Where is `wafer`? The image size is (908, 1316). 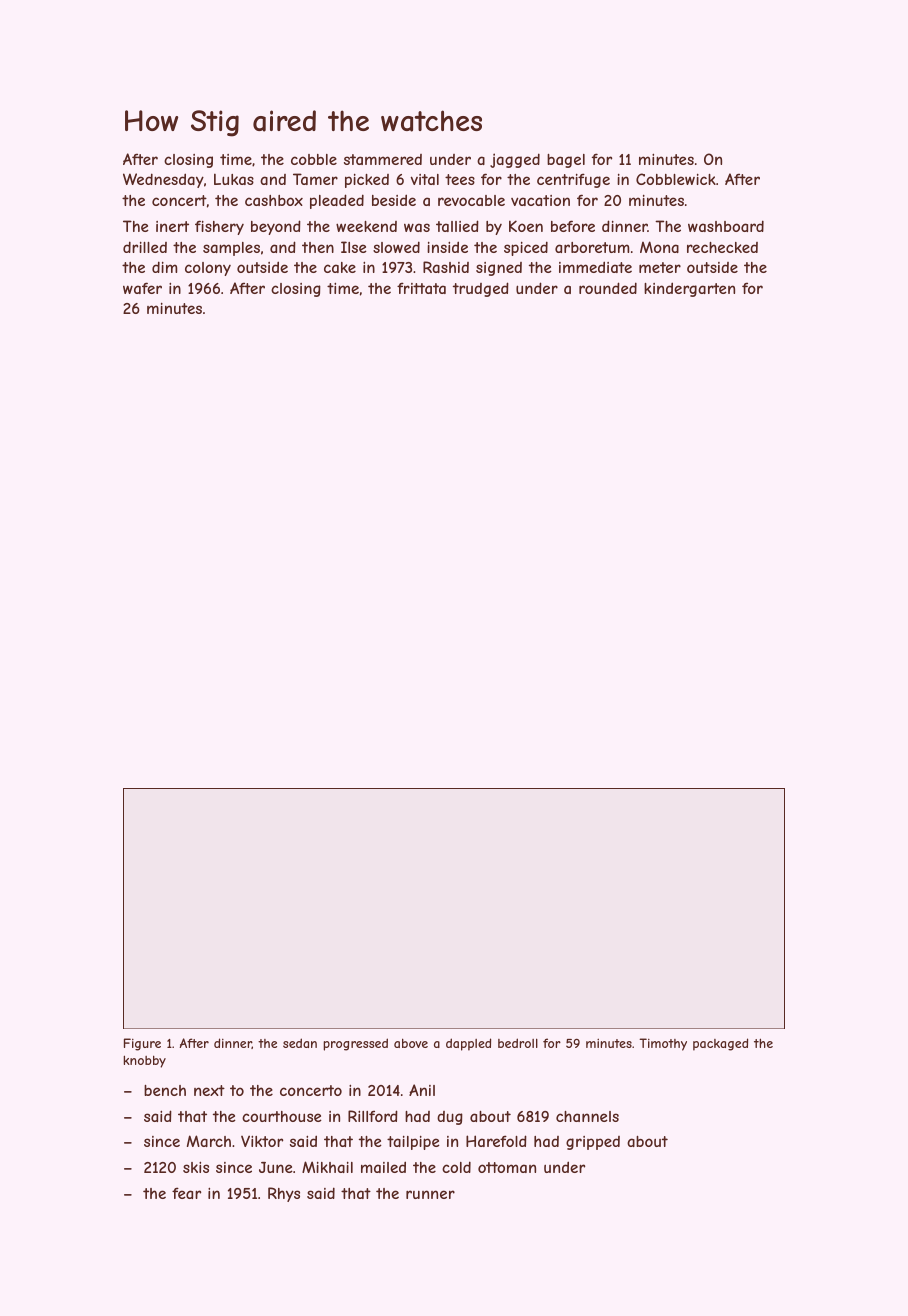
wafer is located at coordinates (142, 288).
